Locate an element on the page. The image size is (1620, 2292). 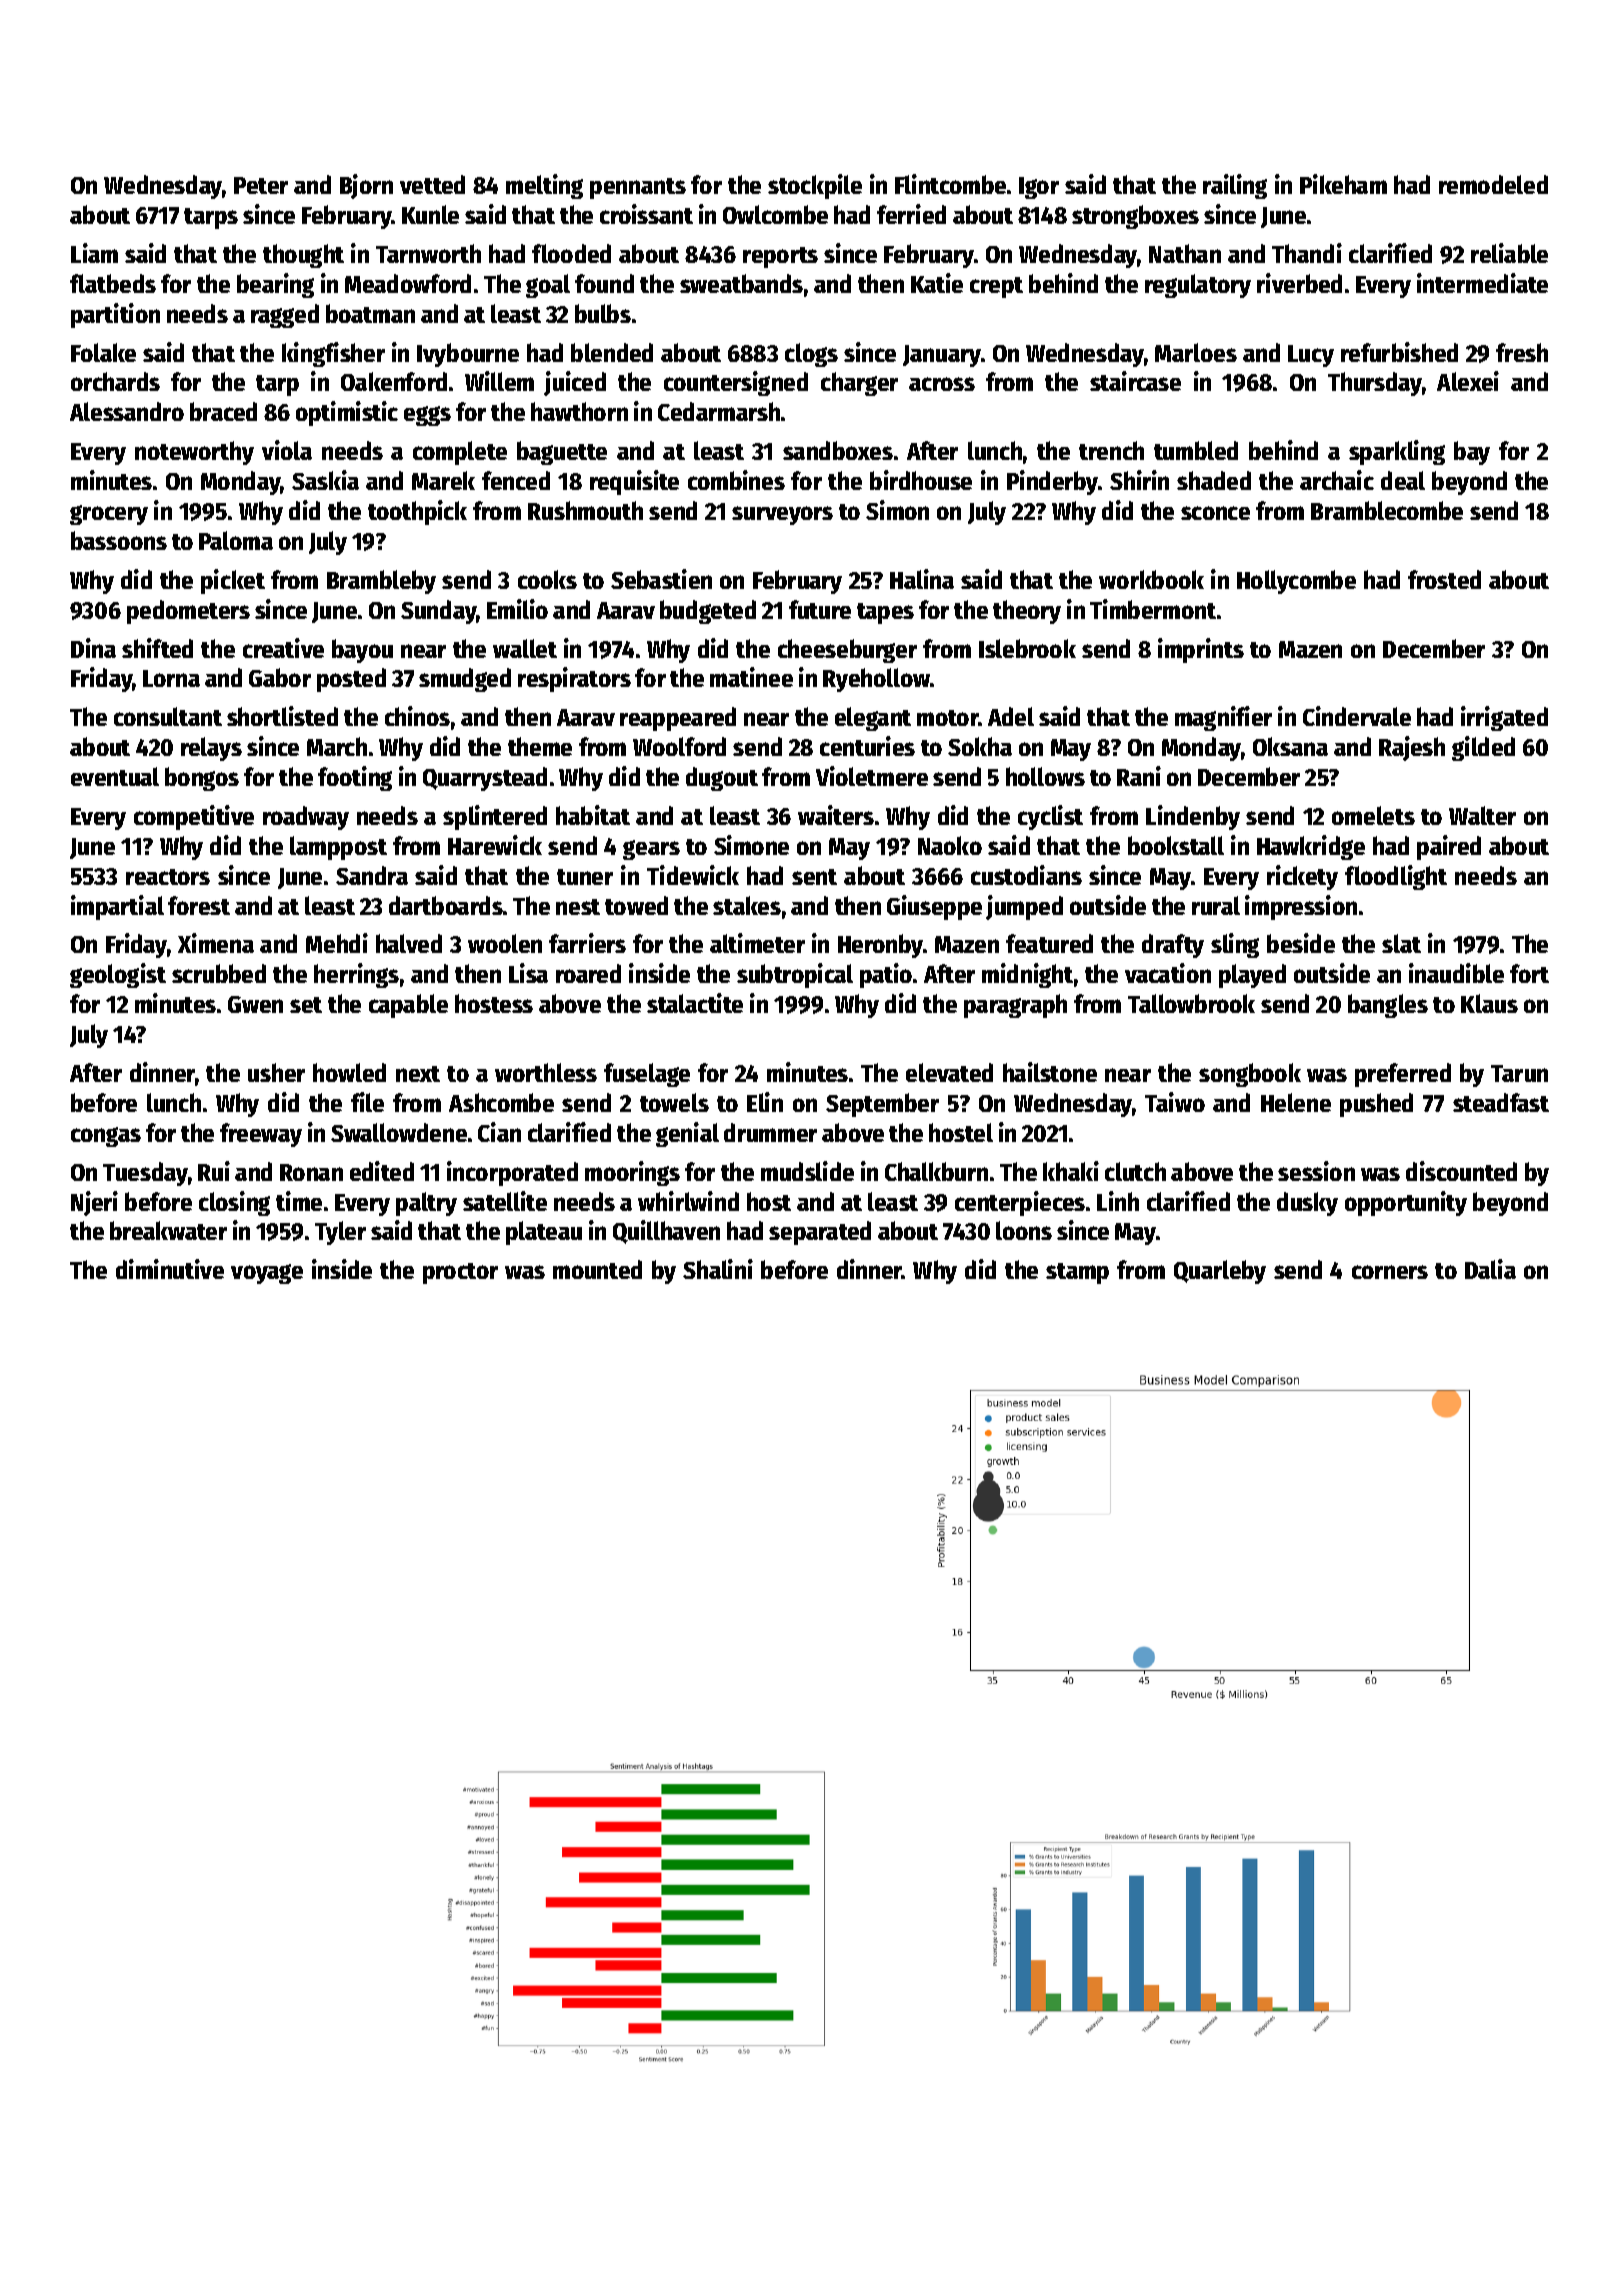
Violetmere is located at coordinates (872, 776).
